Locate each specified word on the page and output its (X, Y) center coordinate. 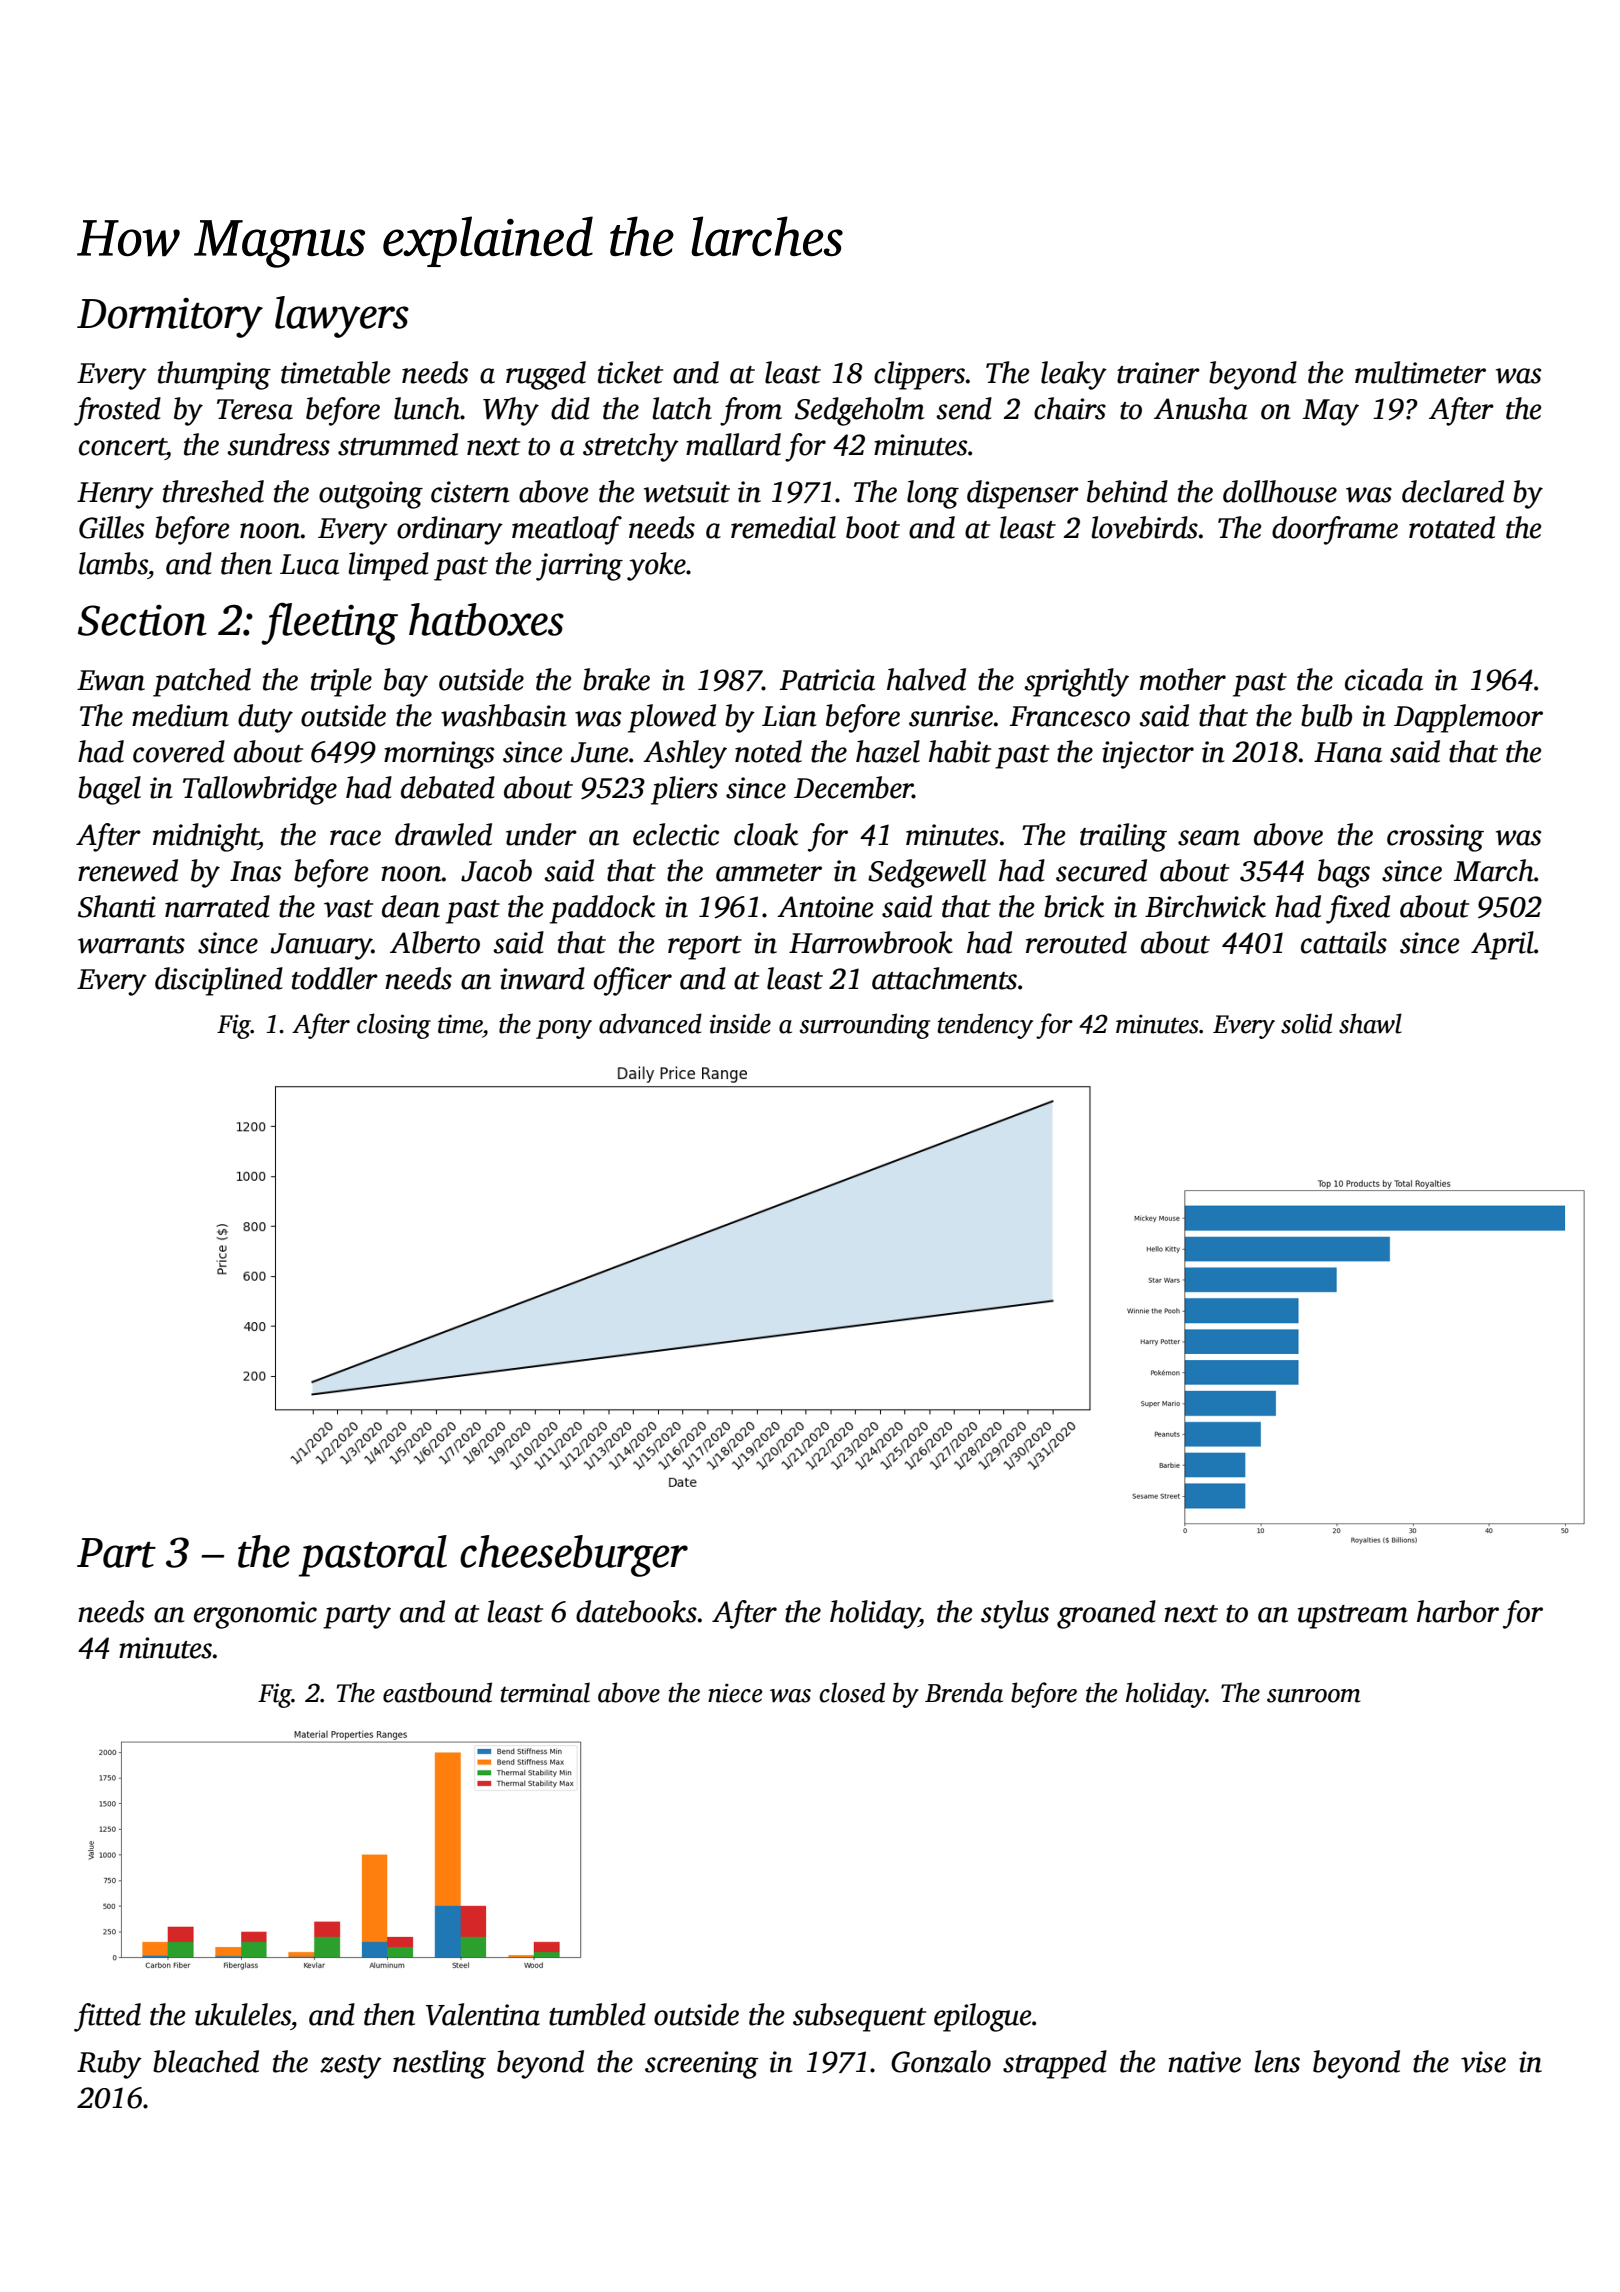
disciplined (219, 981)
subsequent (859, 2017)
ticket (630, 372)
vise (1483, 2062)
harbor (1458, 1611)
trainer (1158, 373)
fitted (107, 2017)
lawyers (342, 317)
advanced (650, 1023)
